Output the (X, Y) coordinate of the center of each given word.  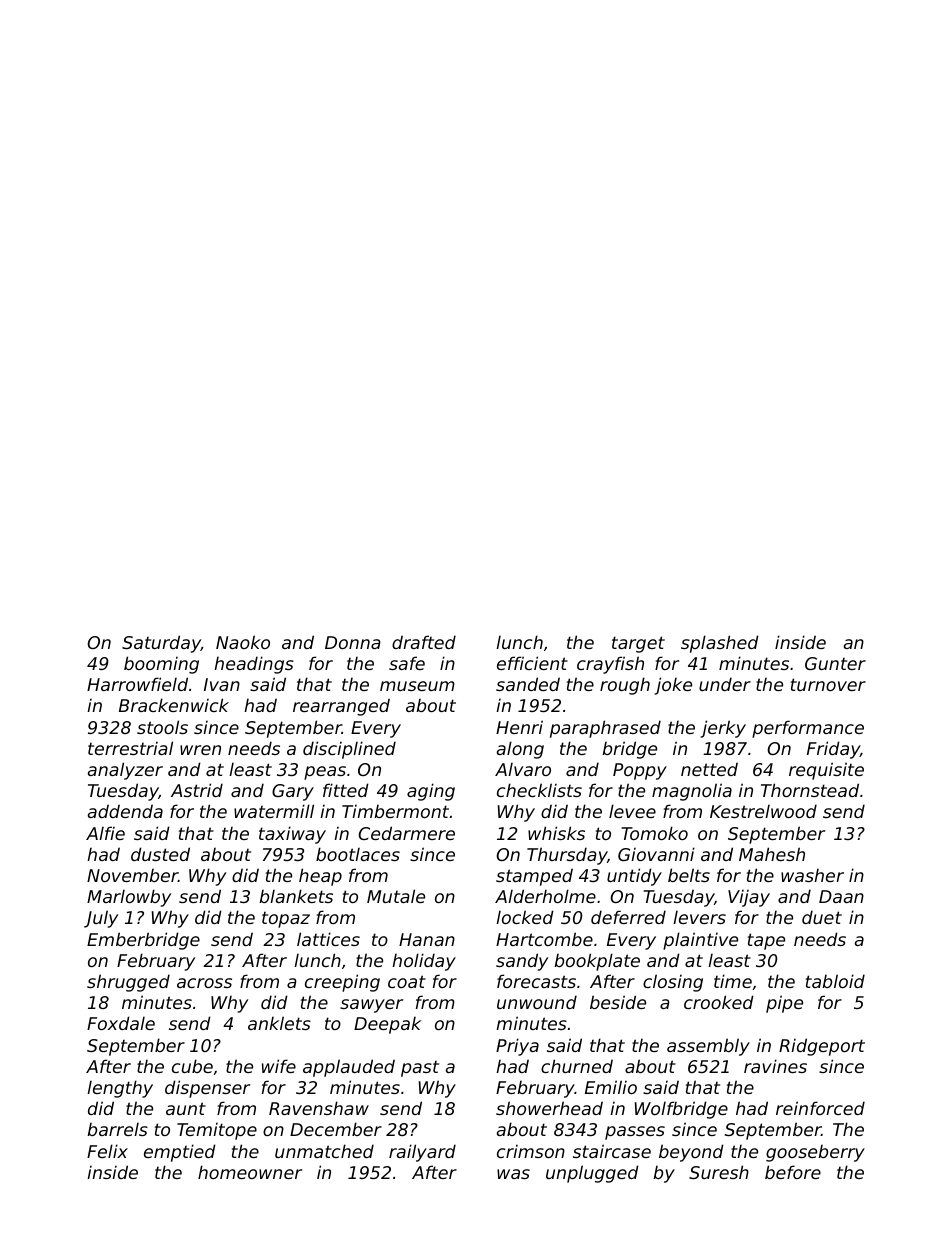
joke (673, 686)
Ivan (222, 684)
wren (200, 750)
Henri (519, 727)
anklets (279, 1023)
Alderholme (545, 896)
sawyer (371, 1006)
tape (766, 941)
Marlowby (129, 898)
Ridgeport (822, 1047)
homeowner (250, 1172)
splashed (720, 644)
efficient (532, 663)
